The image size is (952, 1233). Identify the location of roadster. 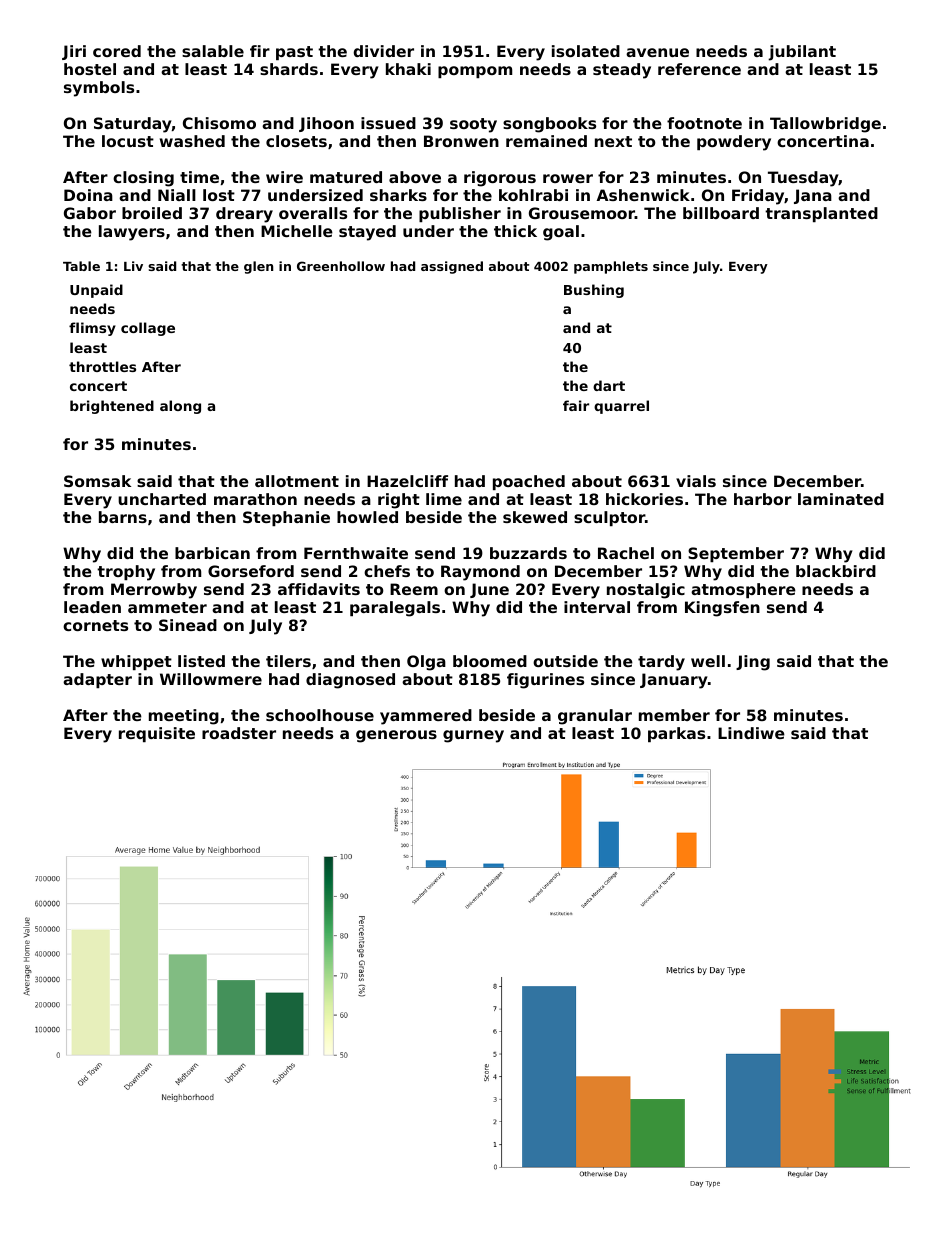
(239, 733).
